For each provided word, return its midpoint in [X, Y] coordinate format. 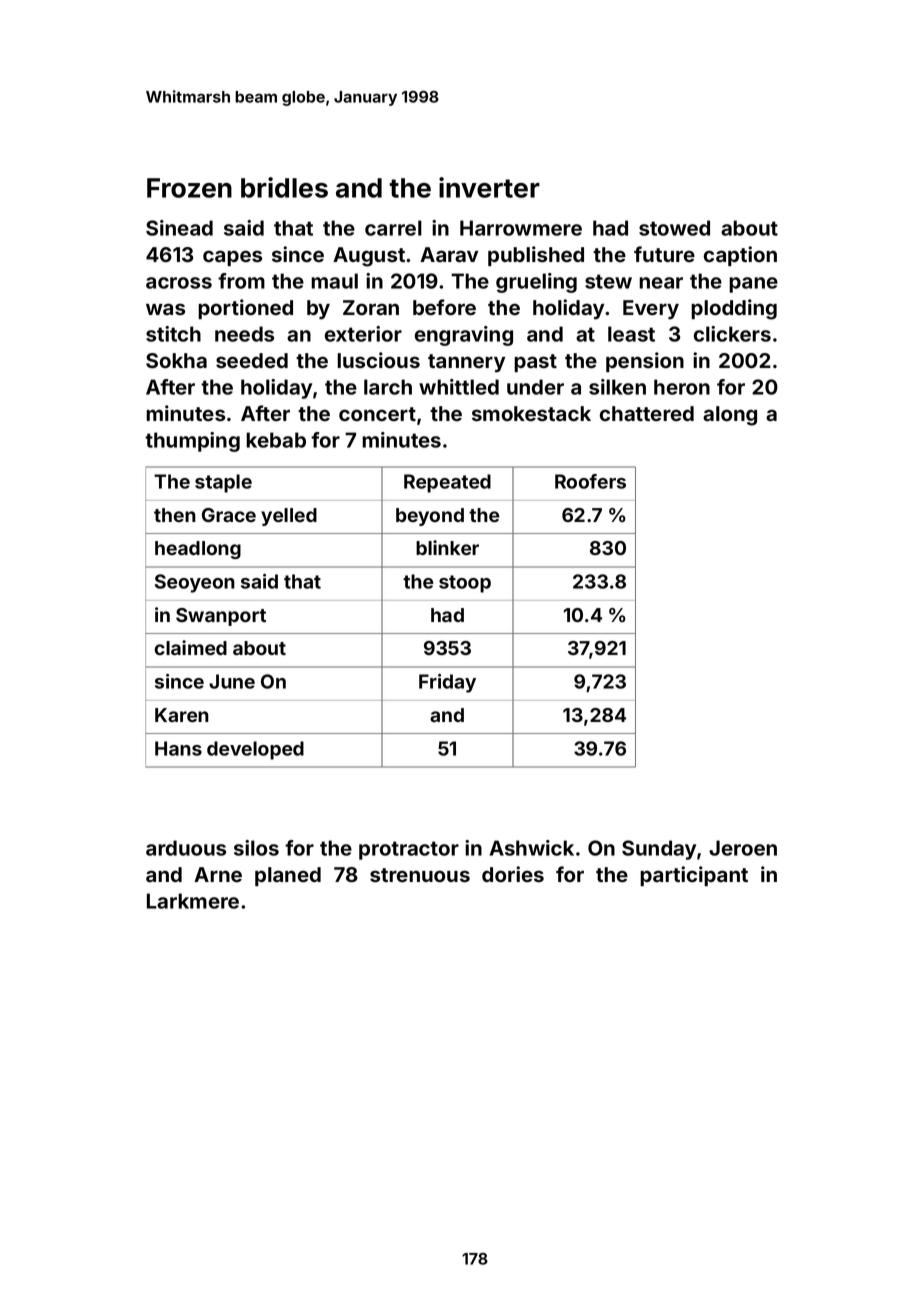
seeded [252, 360]
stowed [674, 228]
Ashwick [532, 848]
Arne [218, 874]
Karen [182, 715]
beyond [430, 517]
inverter [489, 187]
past [535, 363]
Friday [447, 683]
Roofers [590, 481]
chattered [647, 413]
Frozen [189, 188]
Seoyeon [195, 583]
